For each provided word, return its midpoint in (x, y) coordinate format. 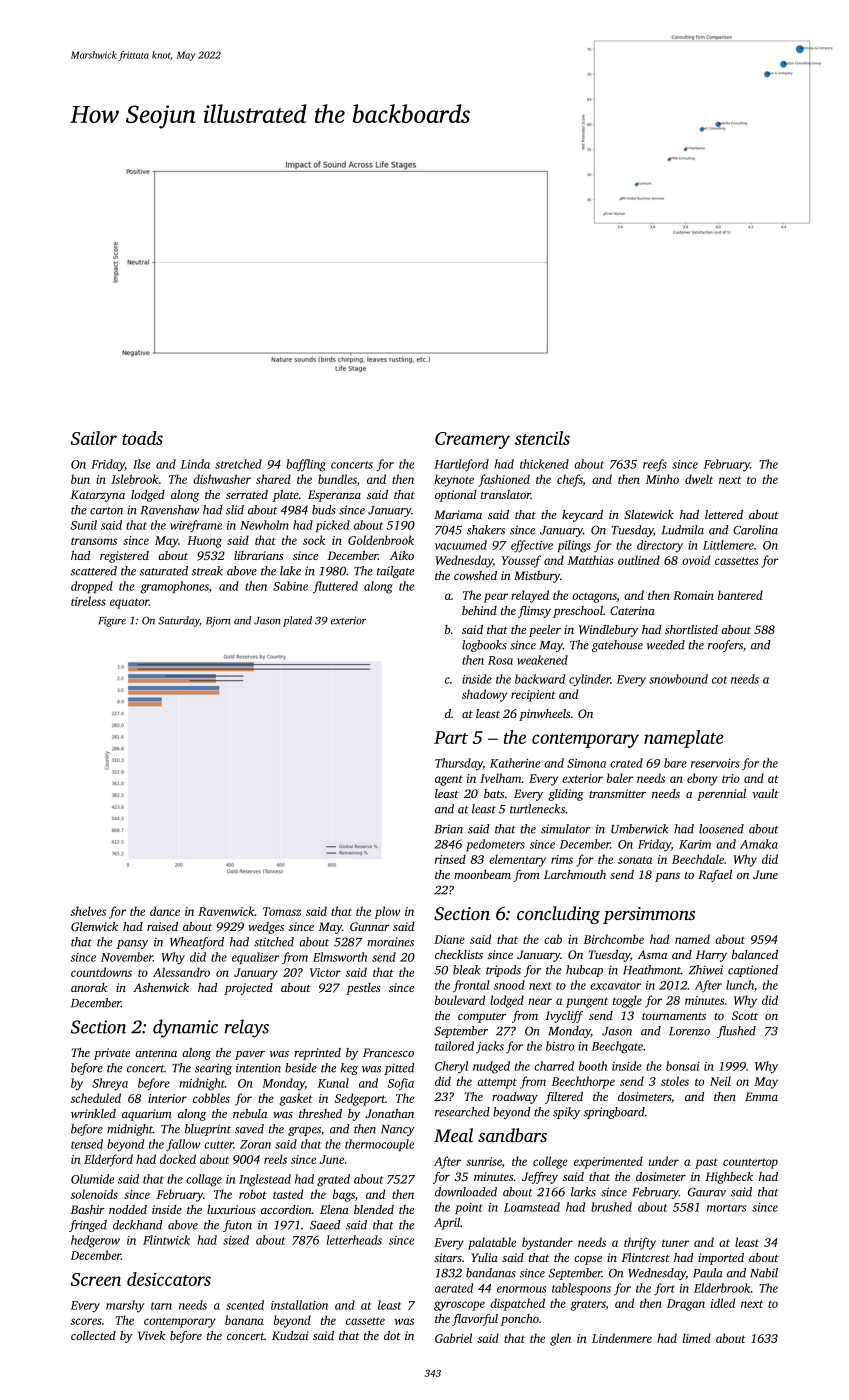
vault (765, 793)
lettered (724, 514)
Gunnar (370, 926)
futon (237, 1226)
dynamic (185, 1028)
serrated (247, 494)
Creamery (472, 440)
